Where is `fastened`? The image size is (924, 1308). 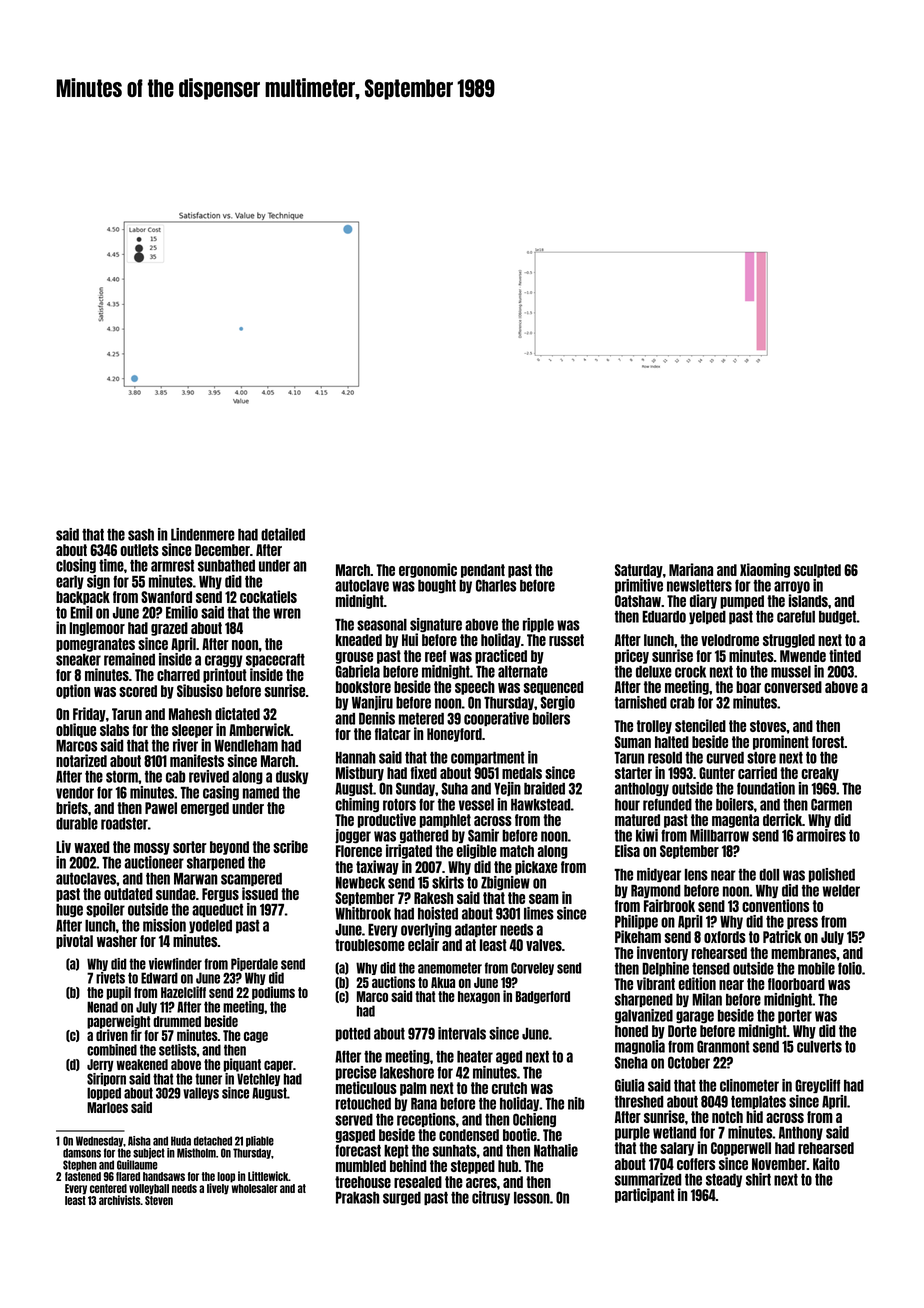
fastened is located at coordinates (83, 1176).
